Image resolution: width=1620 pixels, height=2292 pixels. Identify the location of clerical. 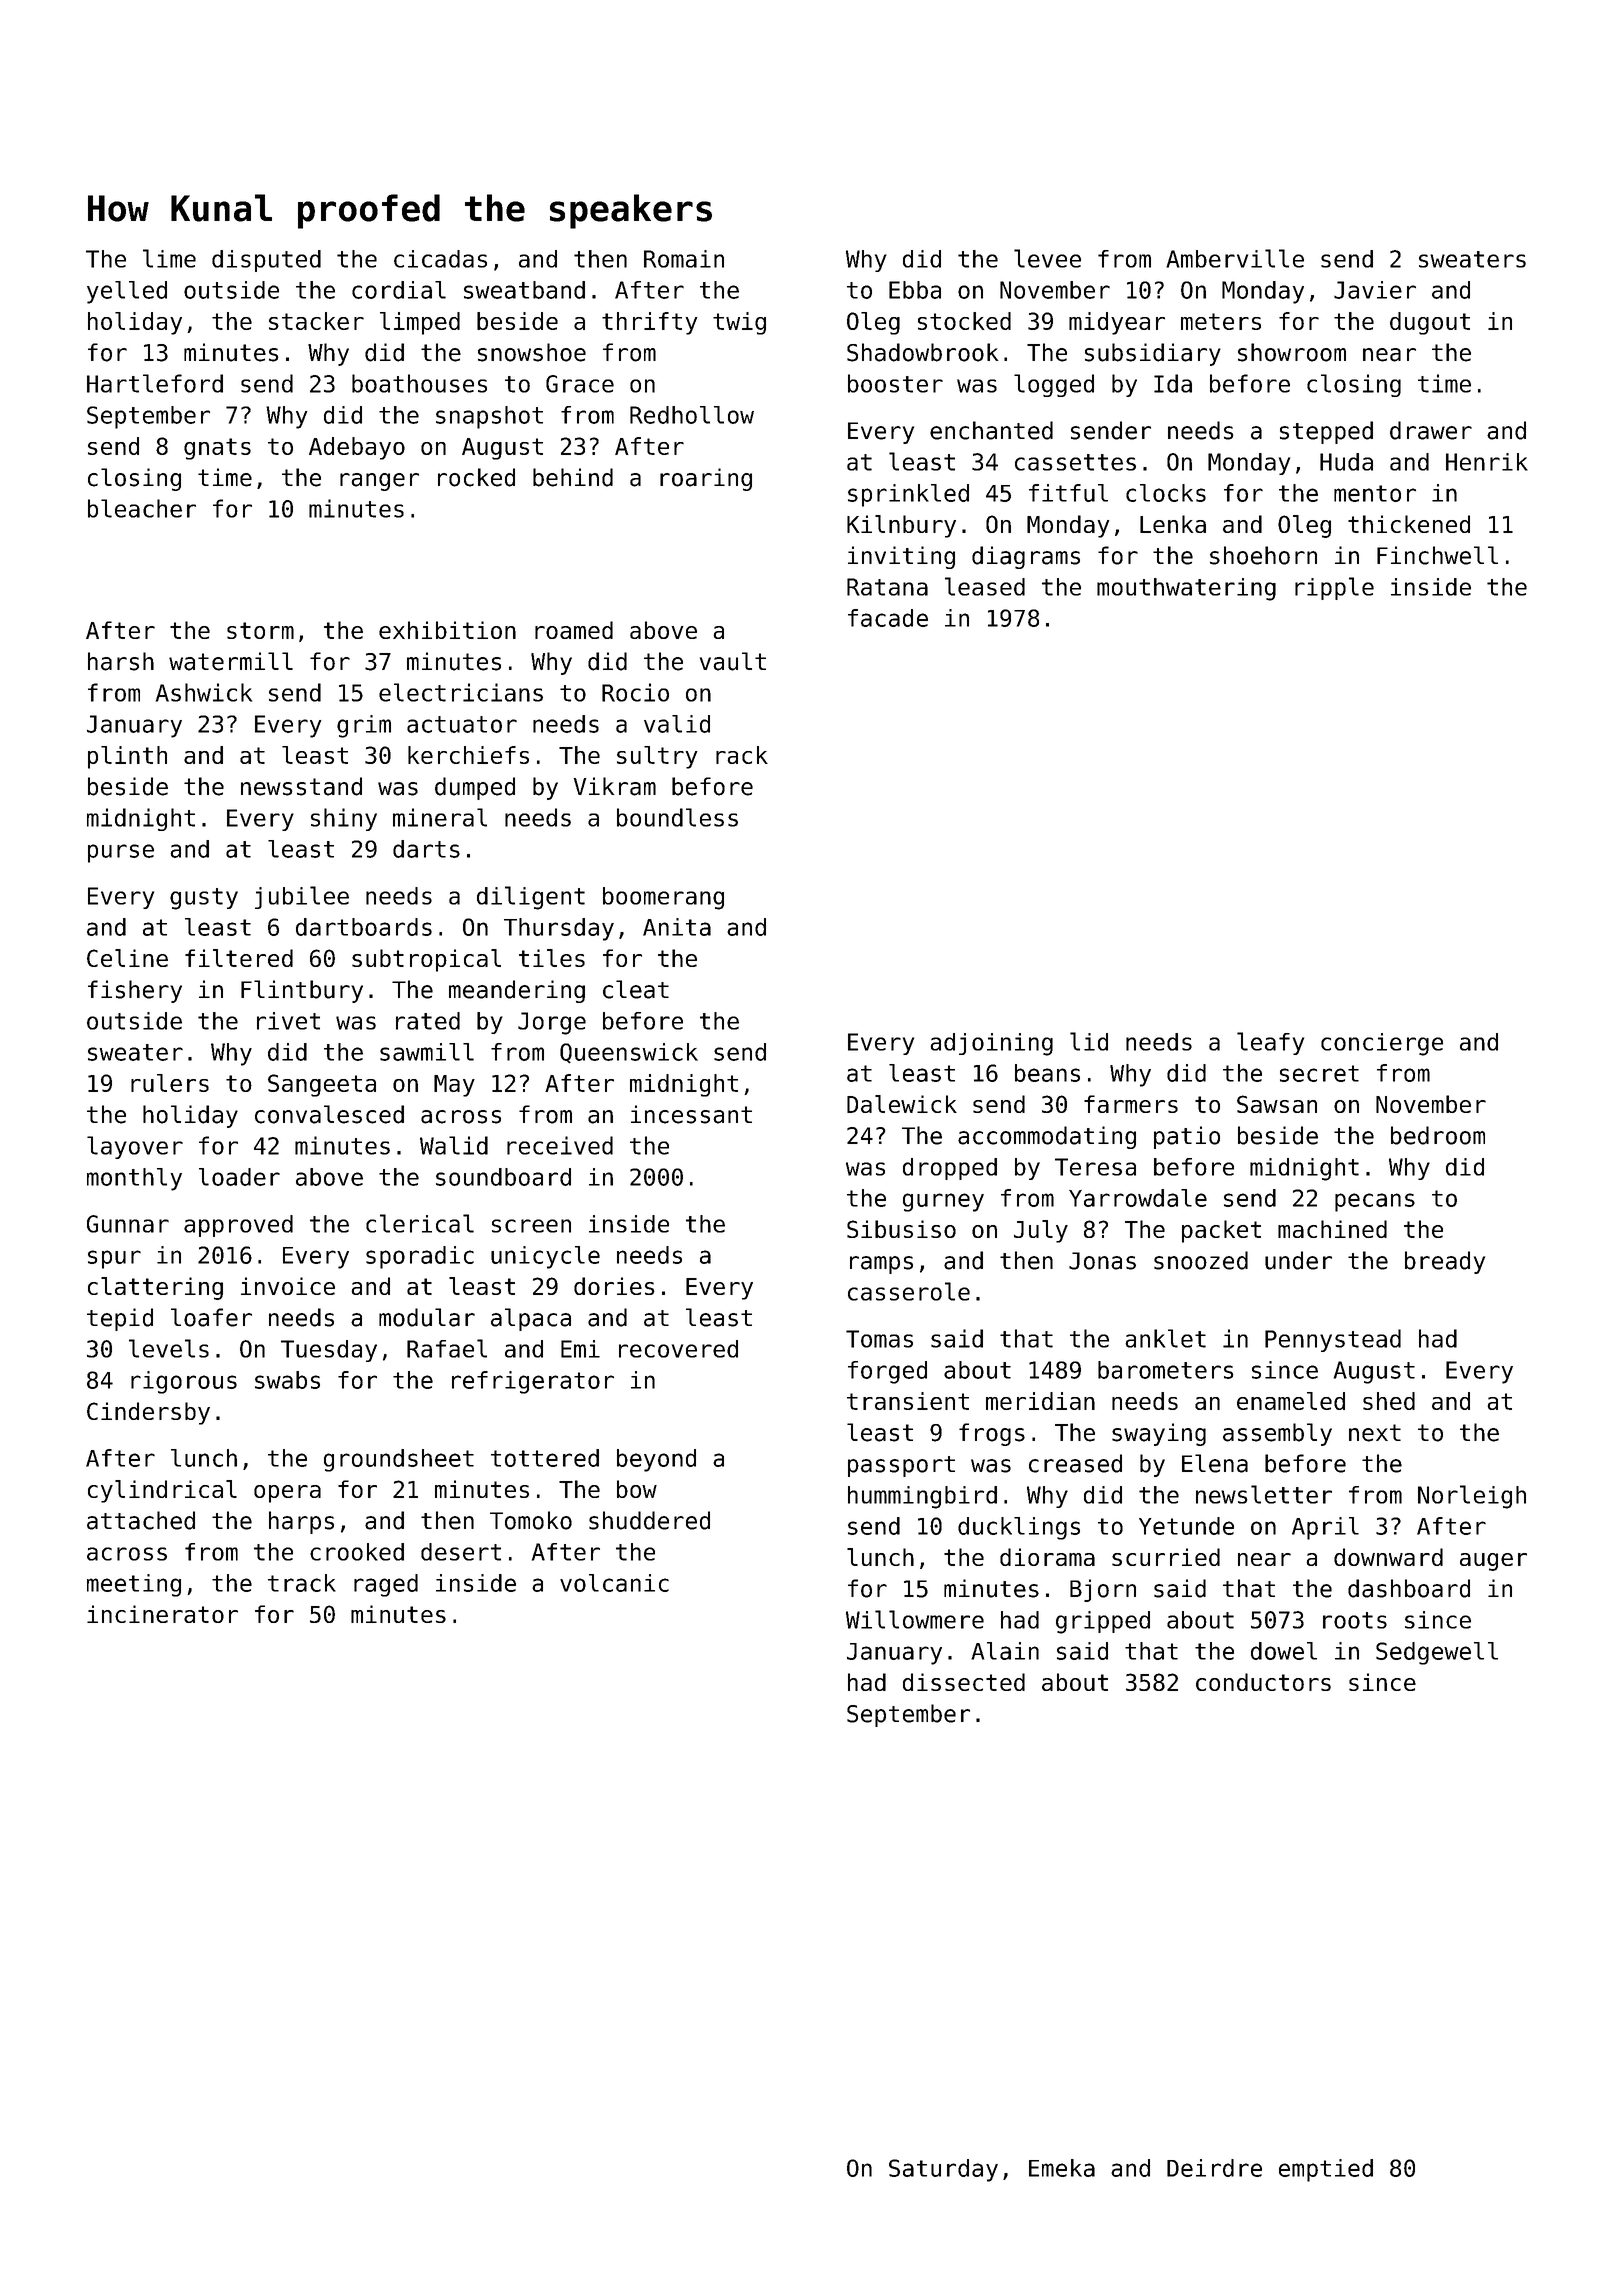
(420, 1223).
